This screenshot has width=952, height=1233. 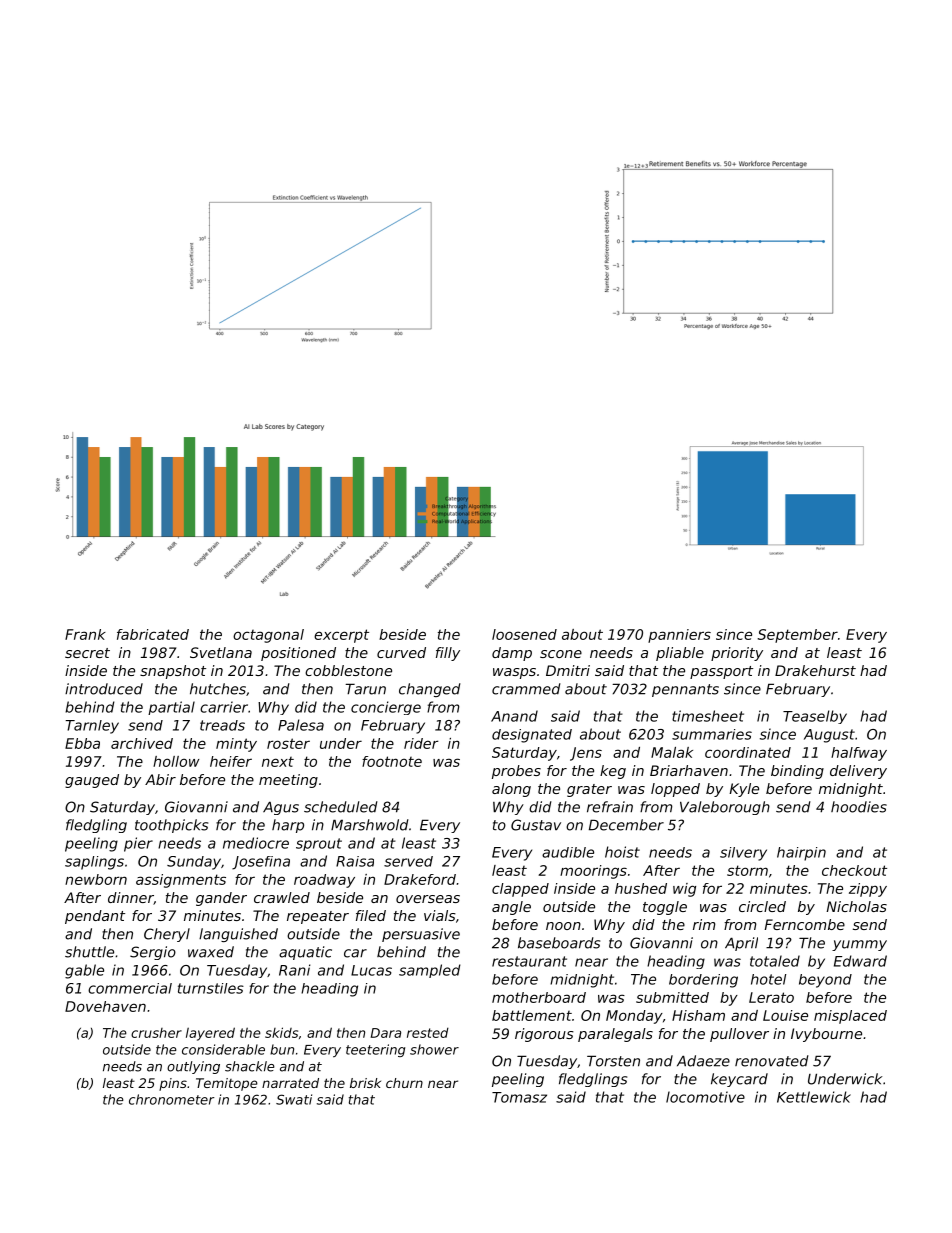 What do you see at coordinates (85, 634) in the screenshot?
I see `Frank` at bounding box center [85, 634].
